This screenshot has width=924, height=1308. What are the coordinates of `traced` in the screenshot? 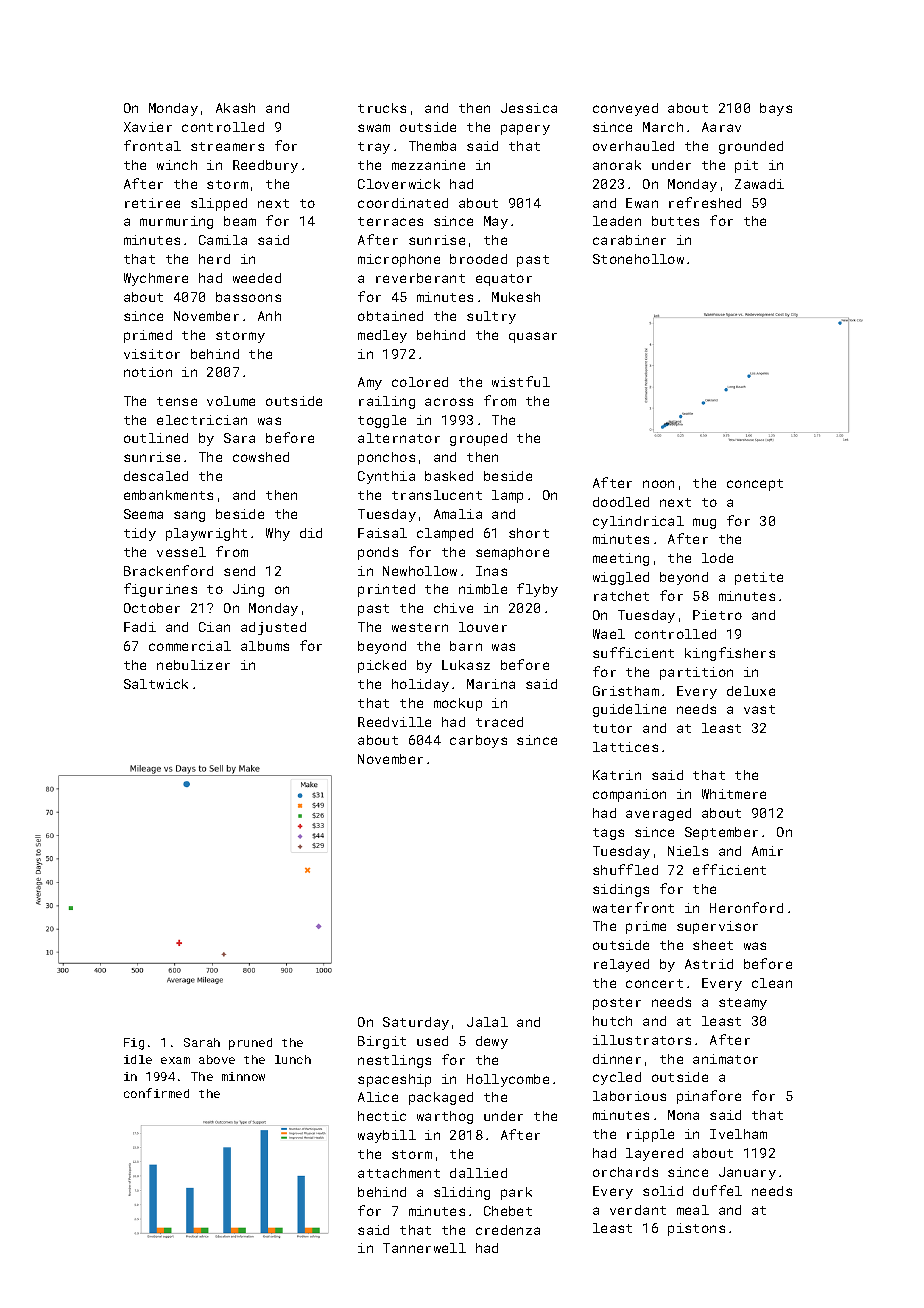 It's located at (499, 722).
